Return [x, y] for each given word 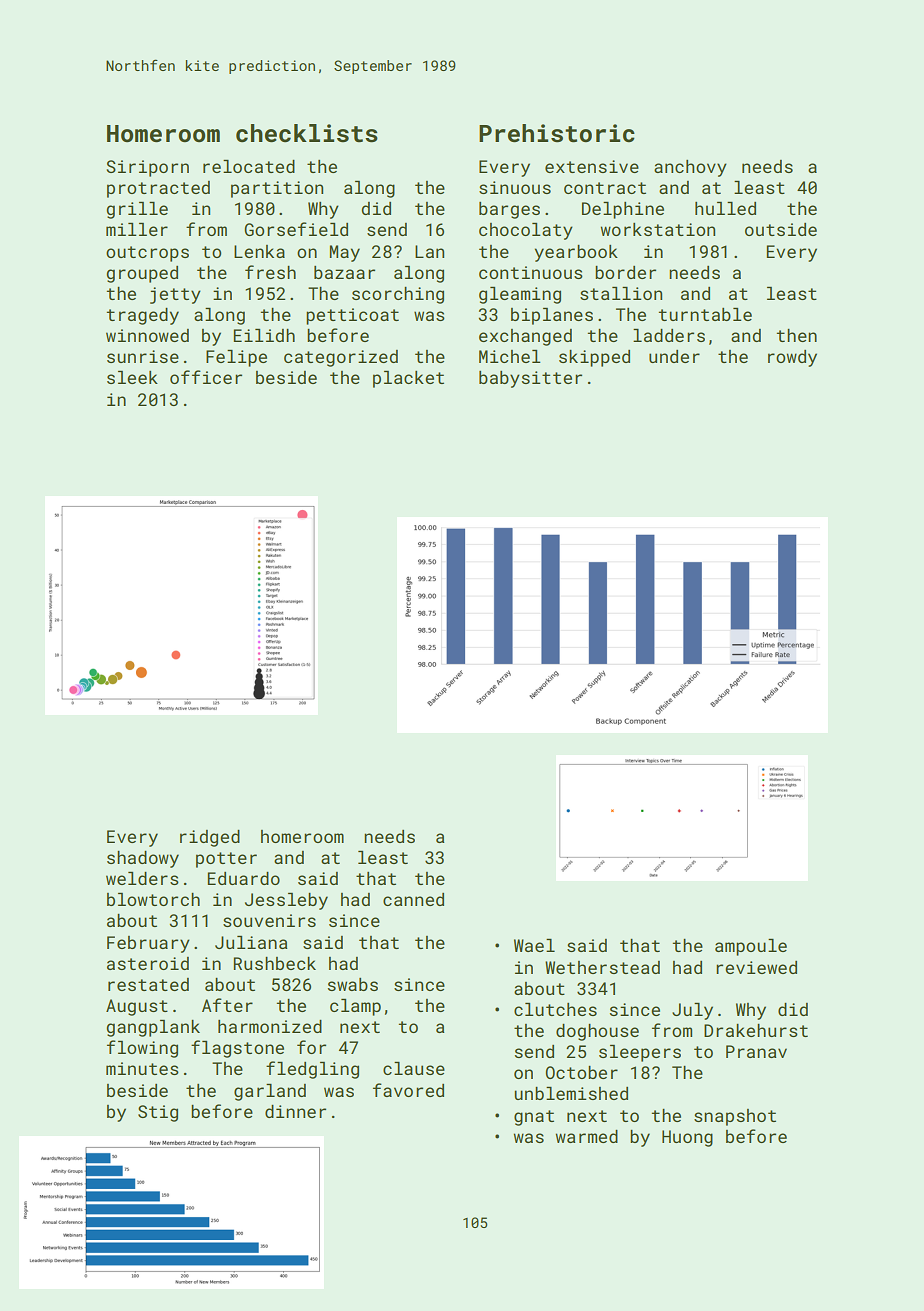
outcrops [147, 254]
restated [148, 984]
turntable [705, 314]
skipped [594, 358]
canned [413, 899]
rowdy [792, 358]
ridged [210, 838]
